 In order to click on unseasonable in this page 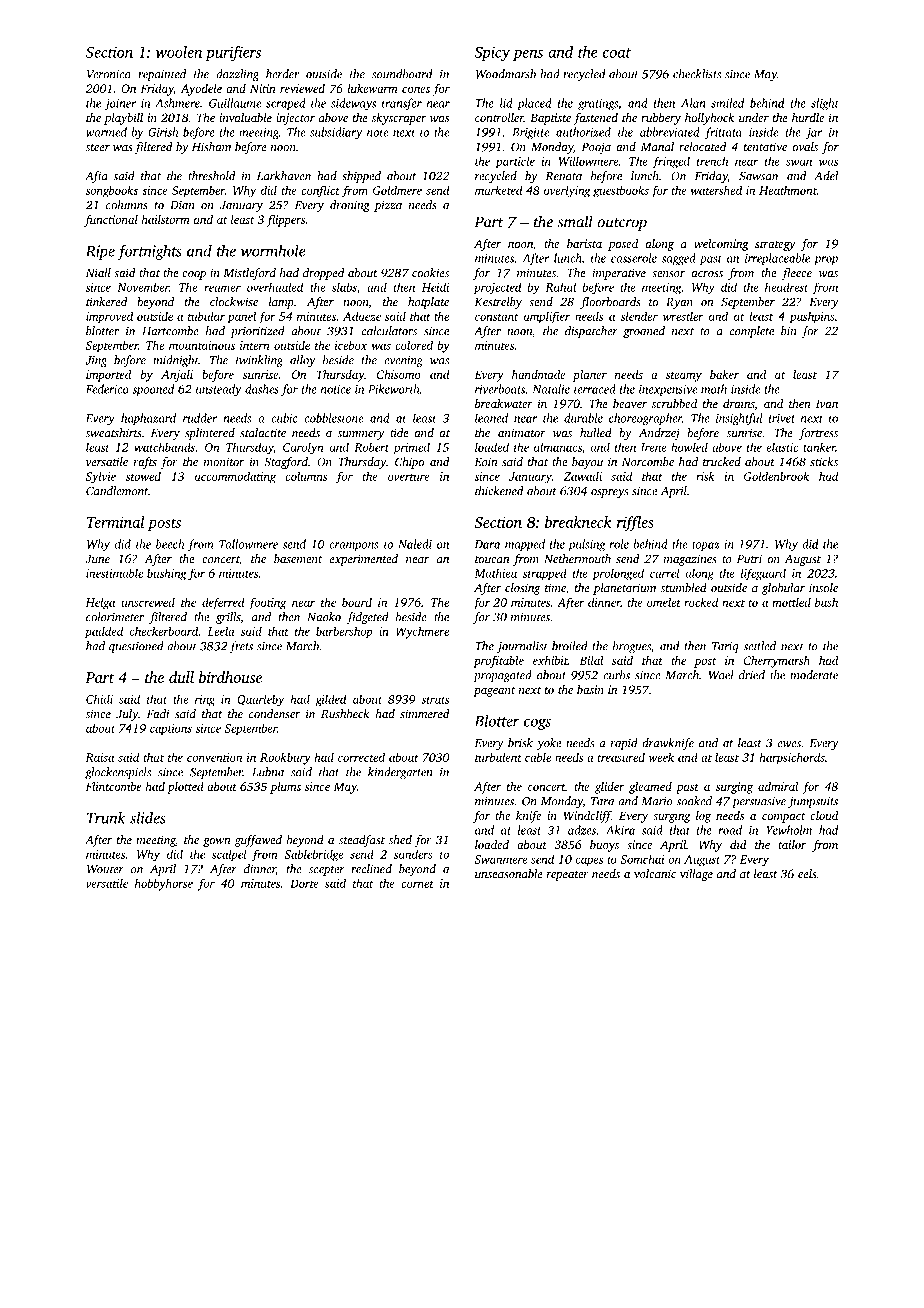, I will do `click(509, 873)`.
